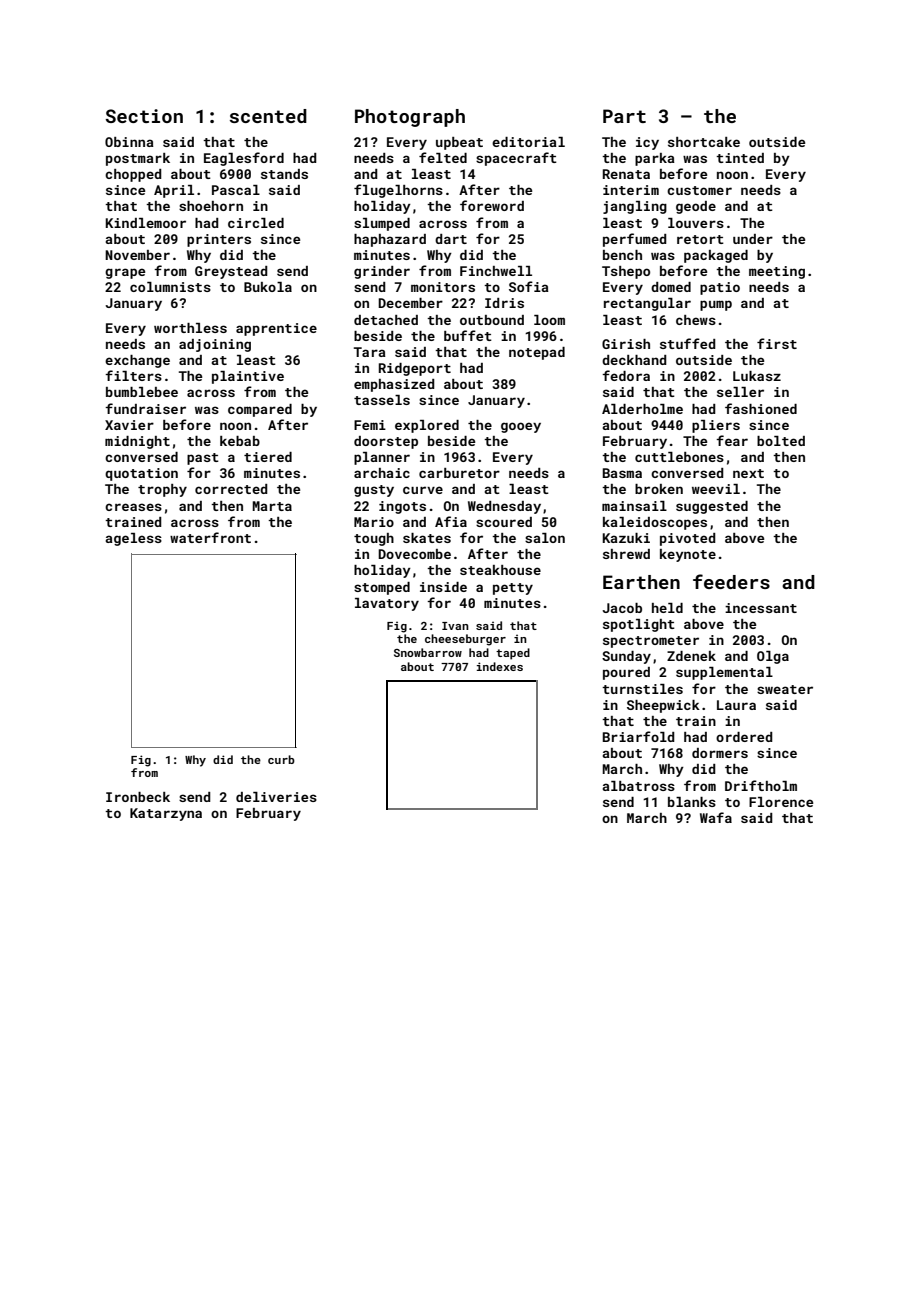 Image resolution: width=924 pixels, height=1308 pixels. What do you see at coordinates (138, 159) in the screenshot?
I see `postmark` at bounding box center [138, 159].
